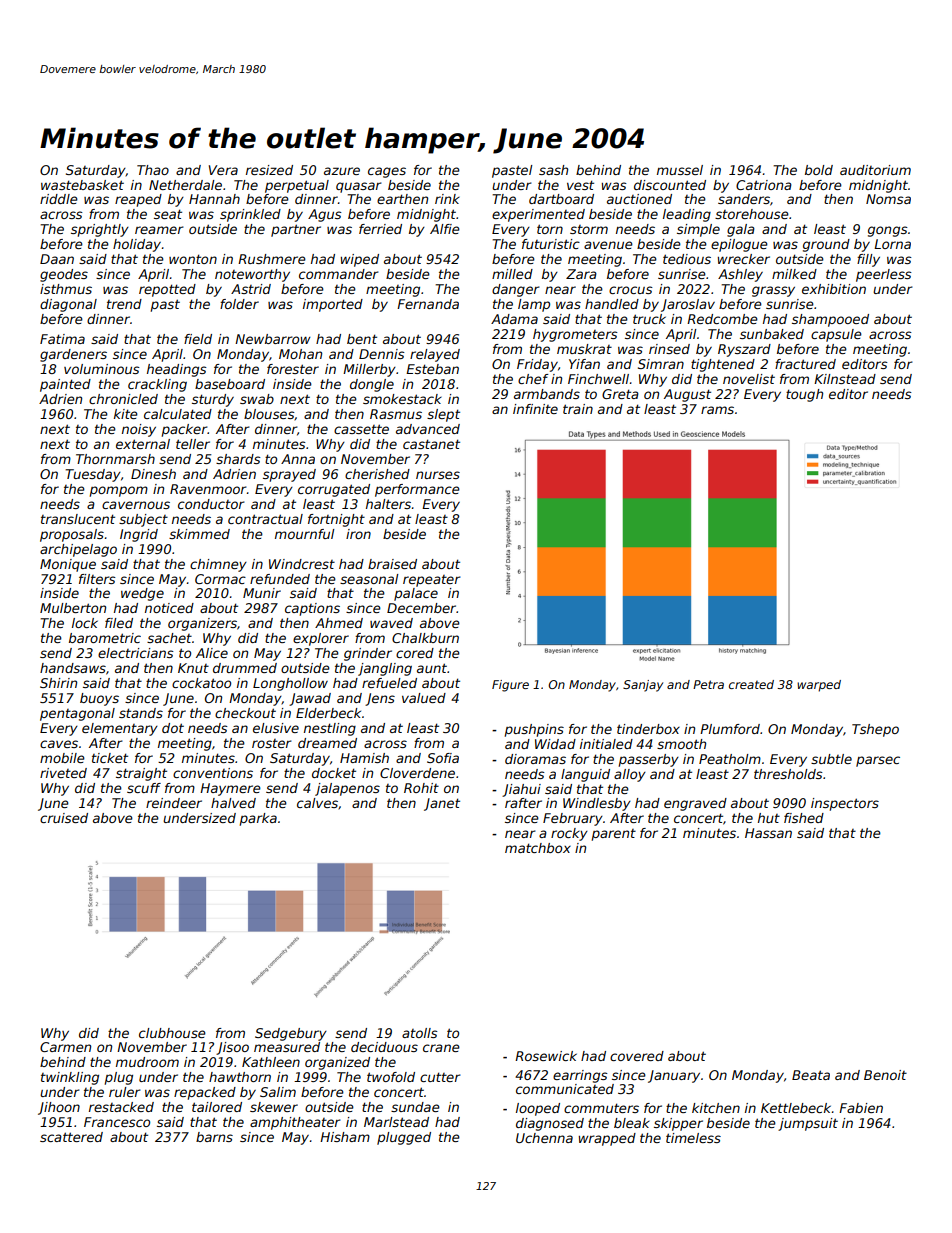 Image resolution: width=952 pixels, height=1233 pixels. What do you see at coordinates (402, 399) in the page?
I see `smokestack` at bounding box center [402, 399].
